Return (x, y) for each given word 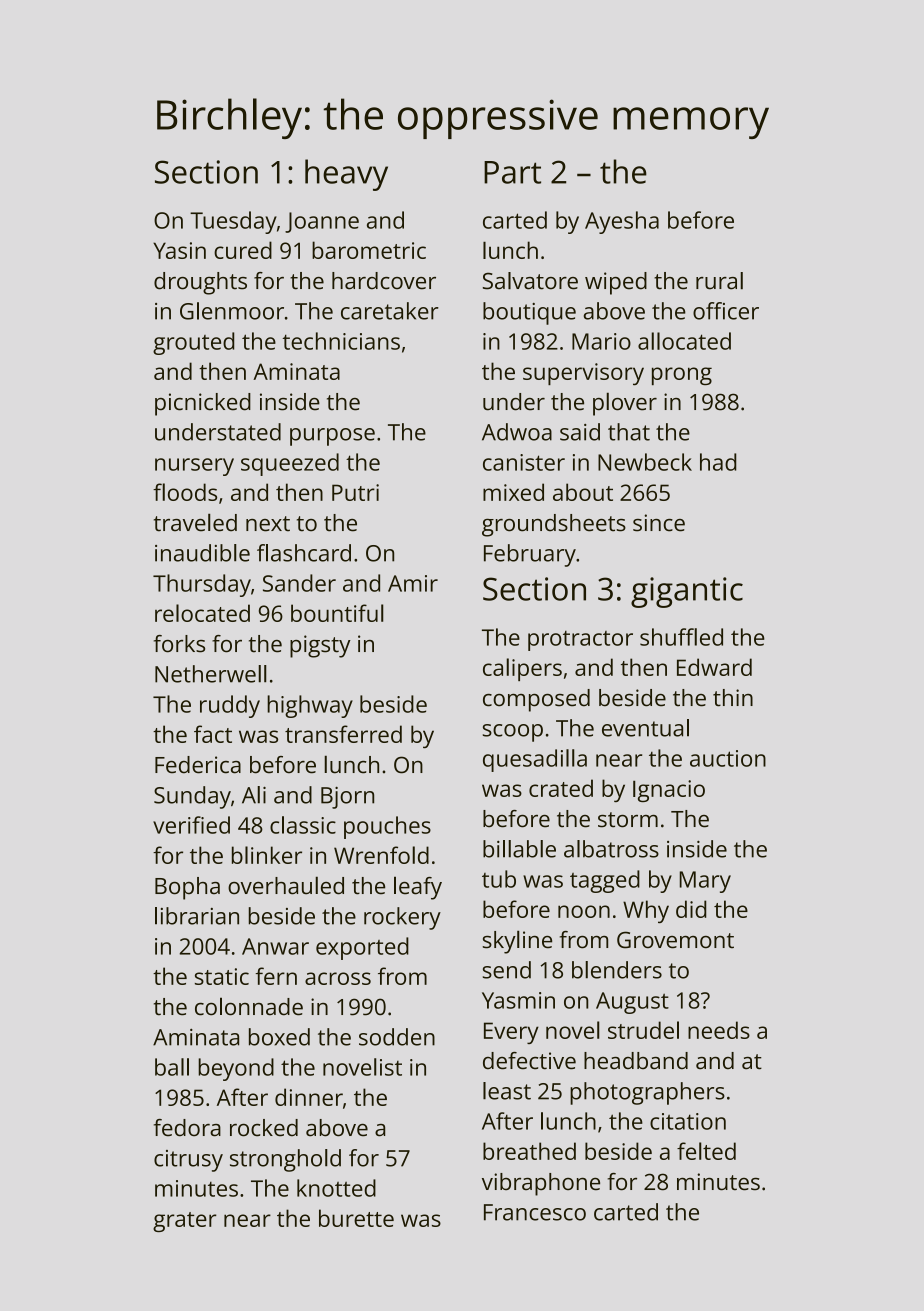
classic (303, 825)
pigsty (320, 646)
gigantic (687, 592)
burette (356, 1218)
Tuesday (233, 222)
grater (185, 1222)
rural (719, 281)
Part (512, 172)
